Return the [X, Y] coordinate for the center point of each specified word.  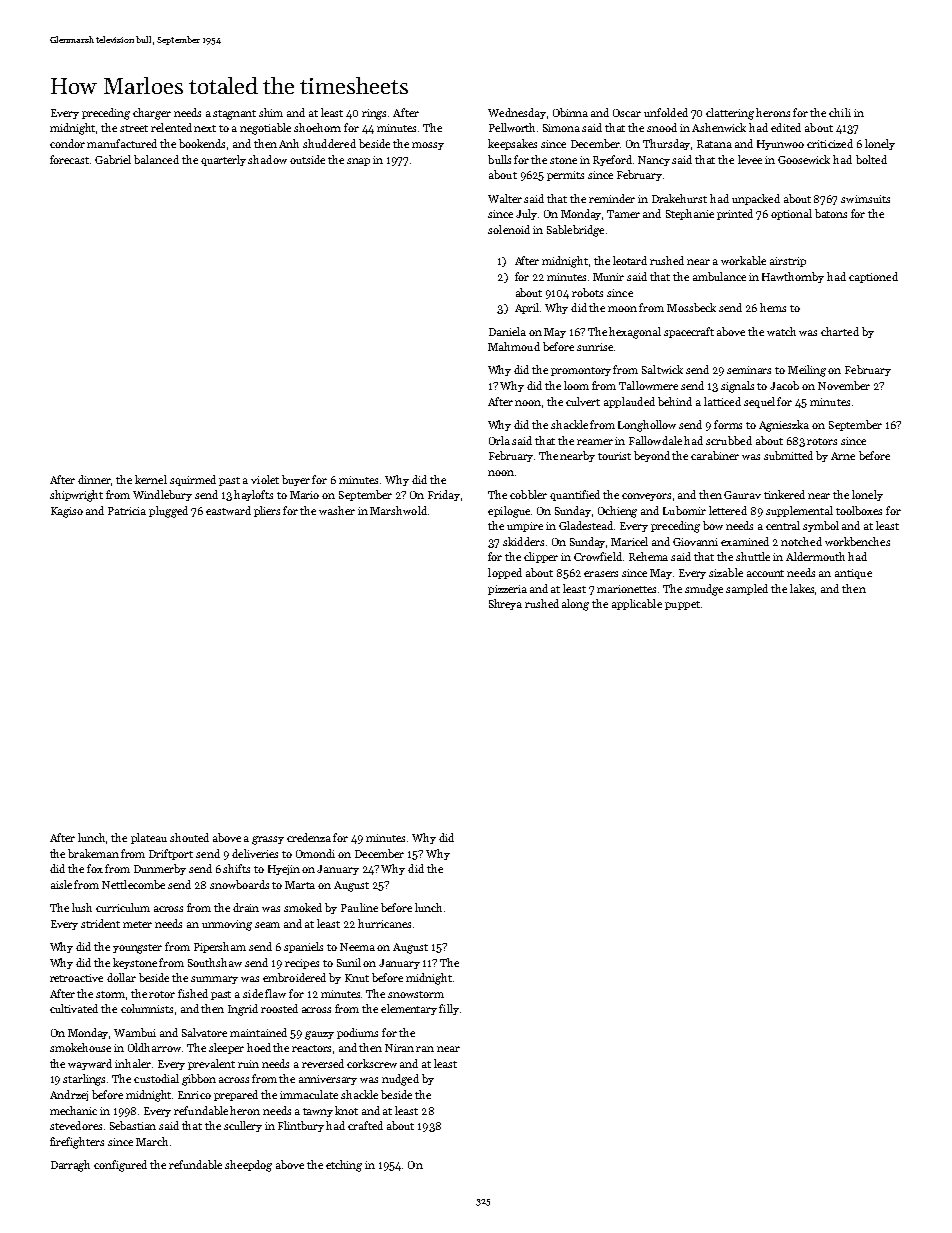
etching [344, 1166]
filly [449, 1009]
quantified [575, 495]
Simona [561, 128]
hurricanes [384, 923]
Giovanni [695, 542]
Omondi [315, 853]
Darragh [70, 1166]
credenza [309, 837]
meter [137, 924]
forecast [69, 159]
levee [750, 159]
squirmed [193, 480]
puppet [682, 605]
